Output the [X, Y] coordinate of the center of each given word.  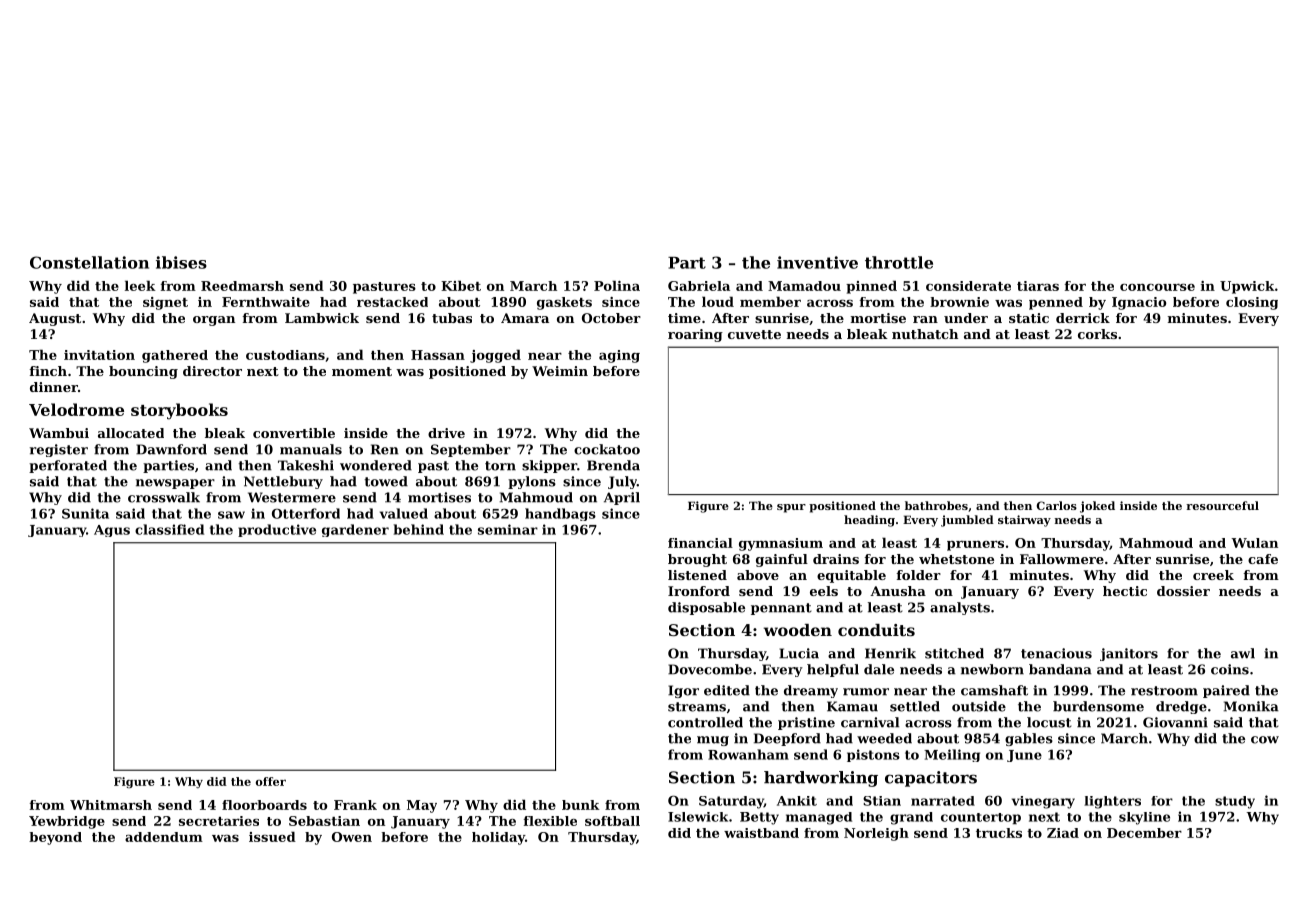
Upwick [1247, 287]
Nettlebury [283, 482]
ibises [181, 262]
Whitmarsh [111, 805]
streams [697, 707]
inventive [817, 262]
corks [1097, 334]
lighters [1112, 802]
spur [791, 508]
